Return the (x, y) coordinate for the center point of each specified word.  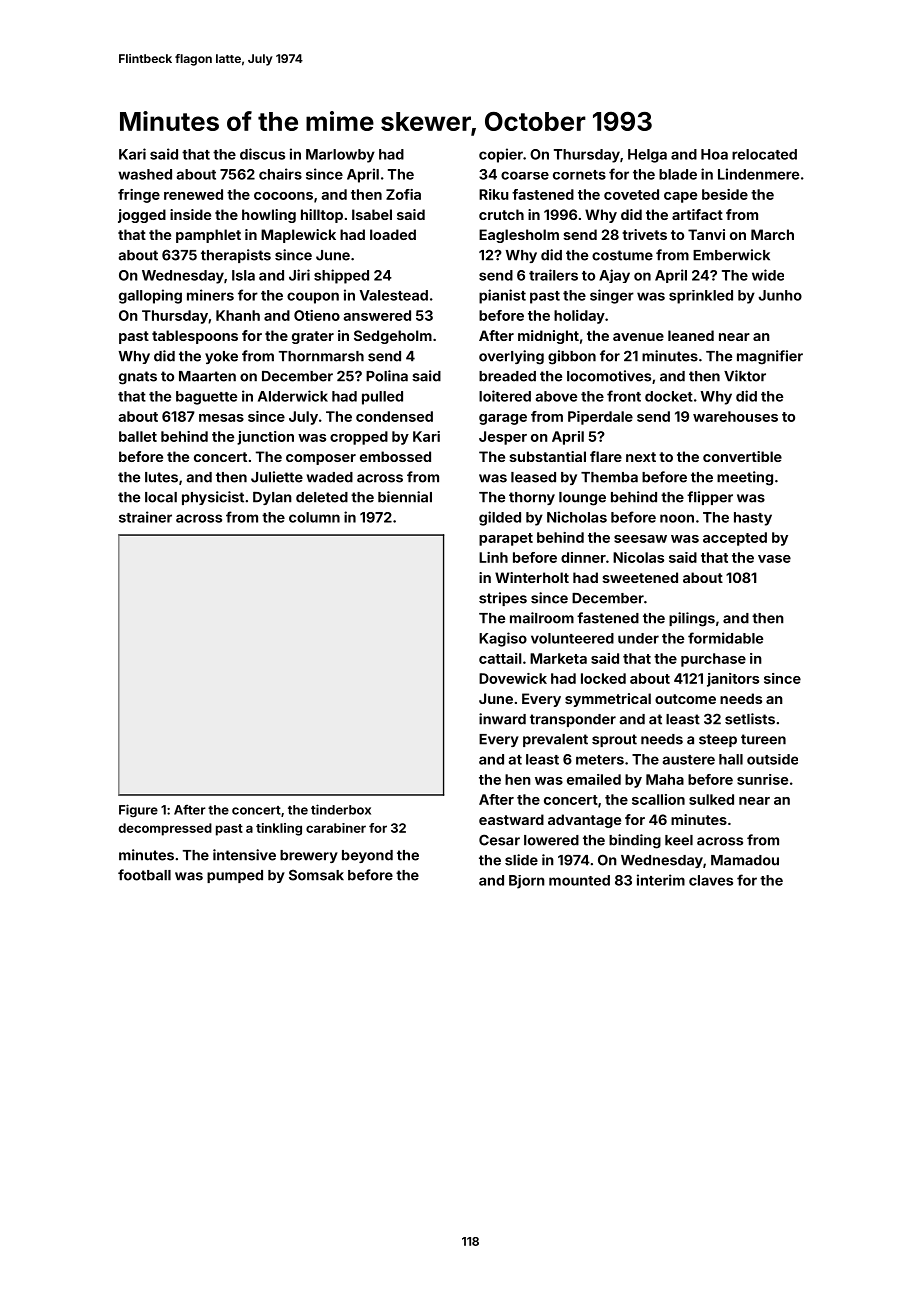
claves (711, 880)
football (144, 875)
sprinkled (701, 297)
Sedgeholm (393, 337)
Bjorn (527, 882)
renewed (193, 194)
